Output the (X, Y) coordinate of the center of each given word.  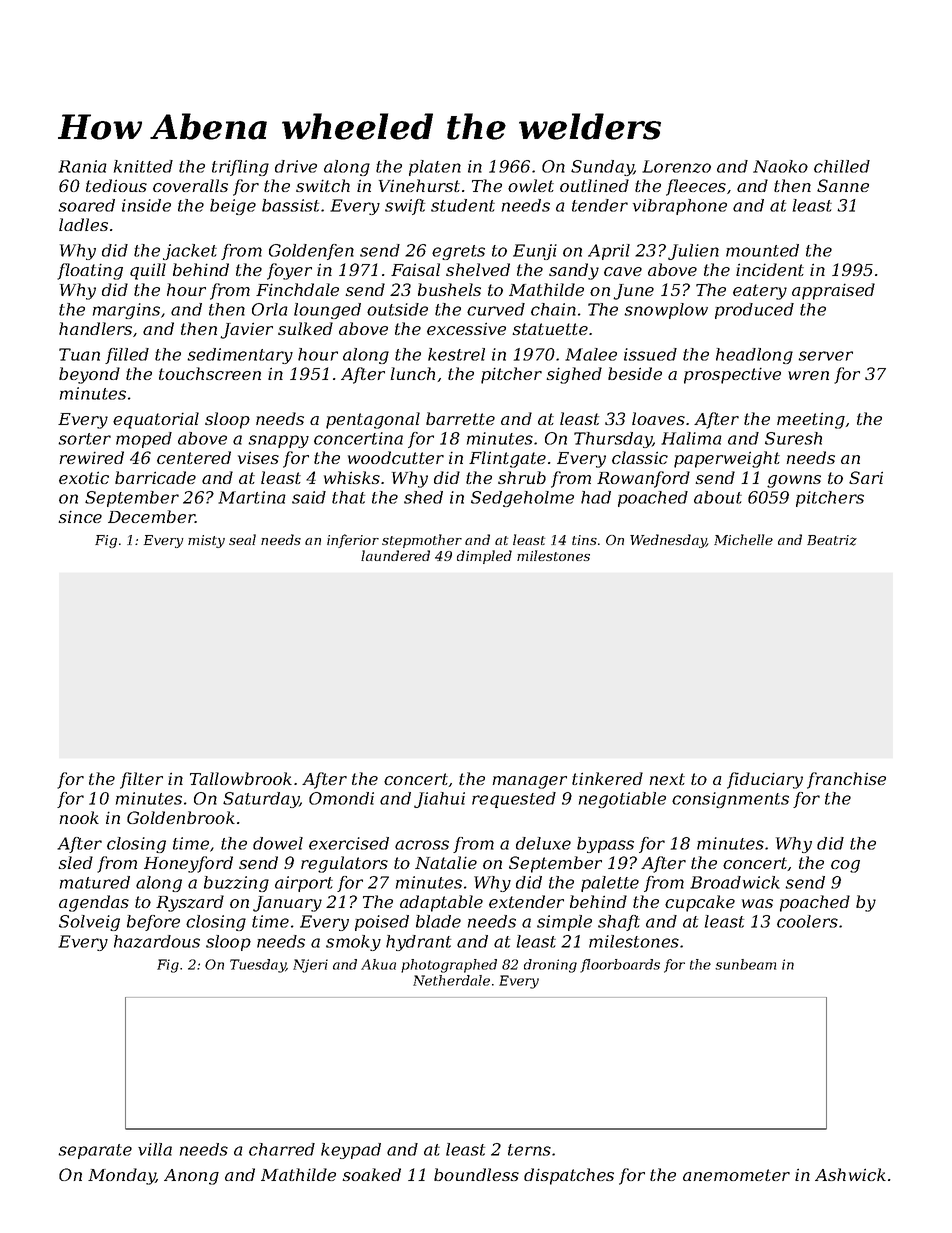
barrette (460, 418)
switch (323, 185)
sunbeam (745, 964)
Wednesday (668, 541)
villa (155, 1149)
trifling (240, 168)
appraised (833, 291)
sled (75, 862)
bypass (605, 845)
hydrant (418, 943)
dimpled (484, 557)
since (80, 517)
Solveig (89, 923)
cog (845, 866)
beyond (89, 375)
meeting (811, 420)
